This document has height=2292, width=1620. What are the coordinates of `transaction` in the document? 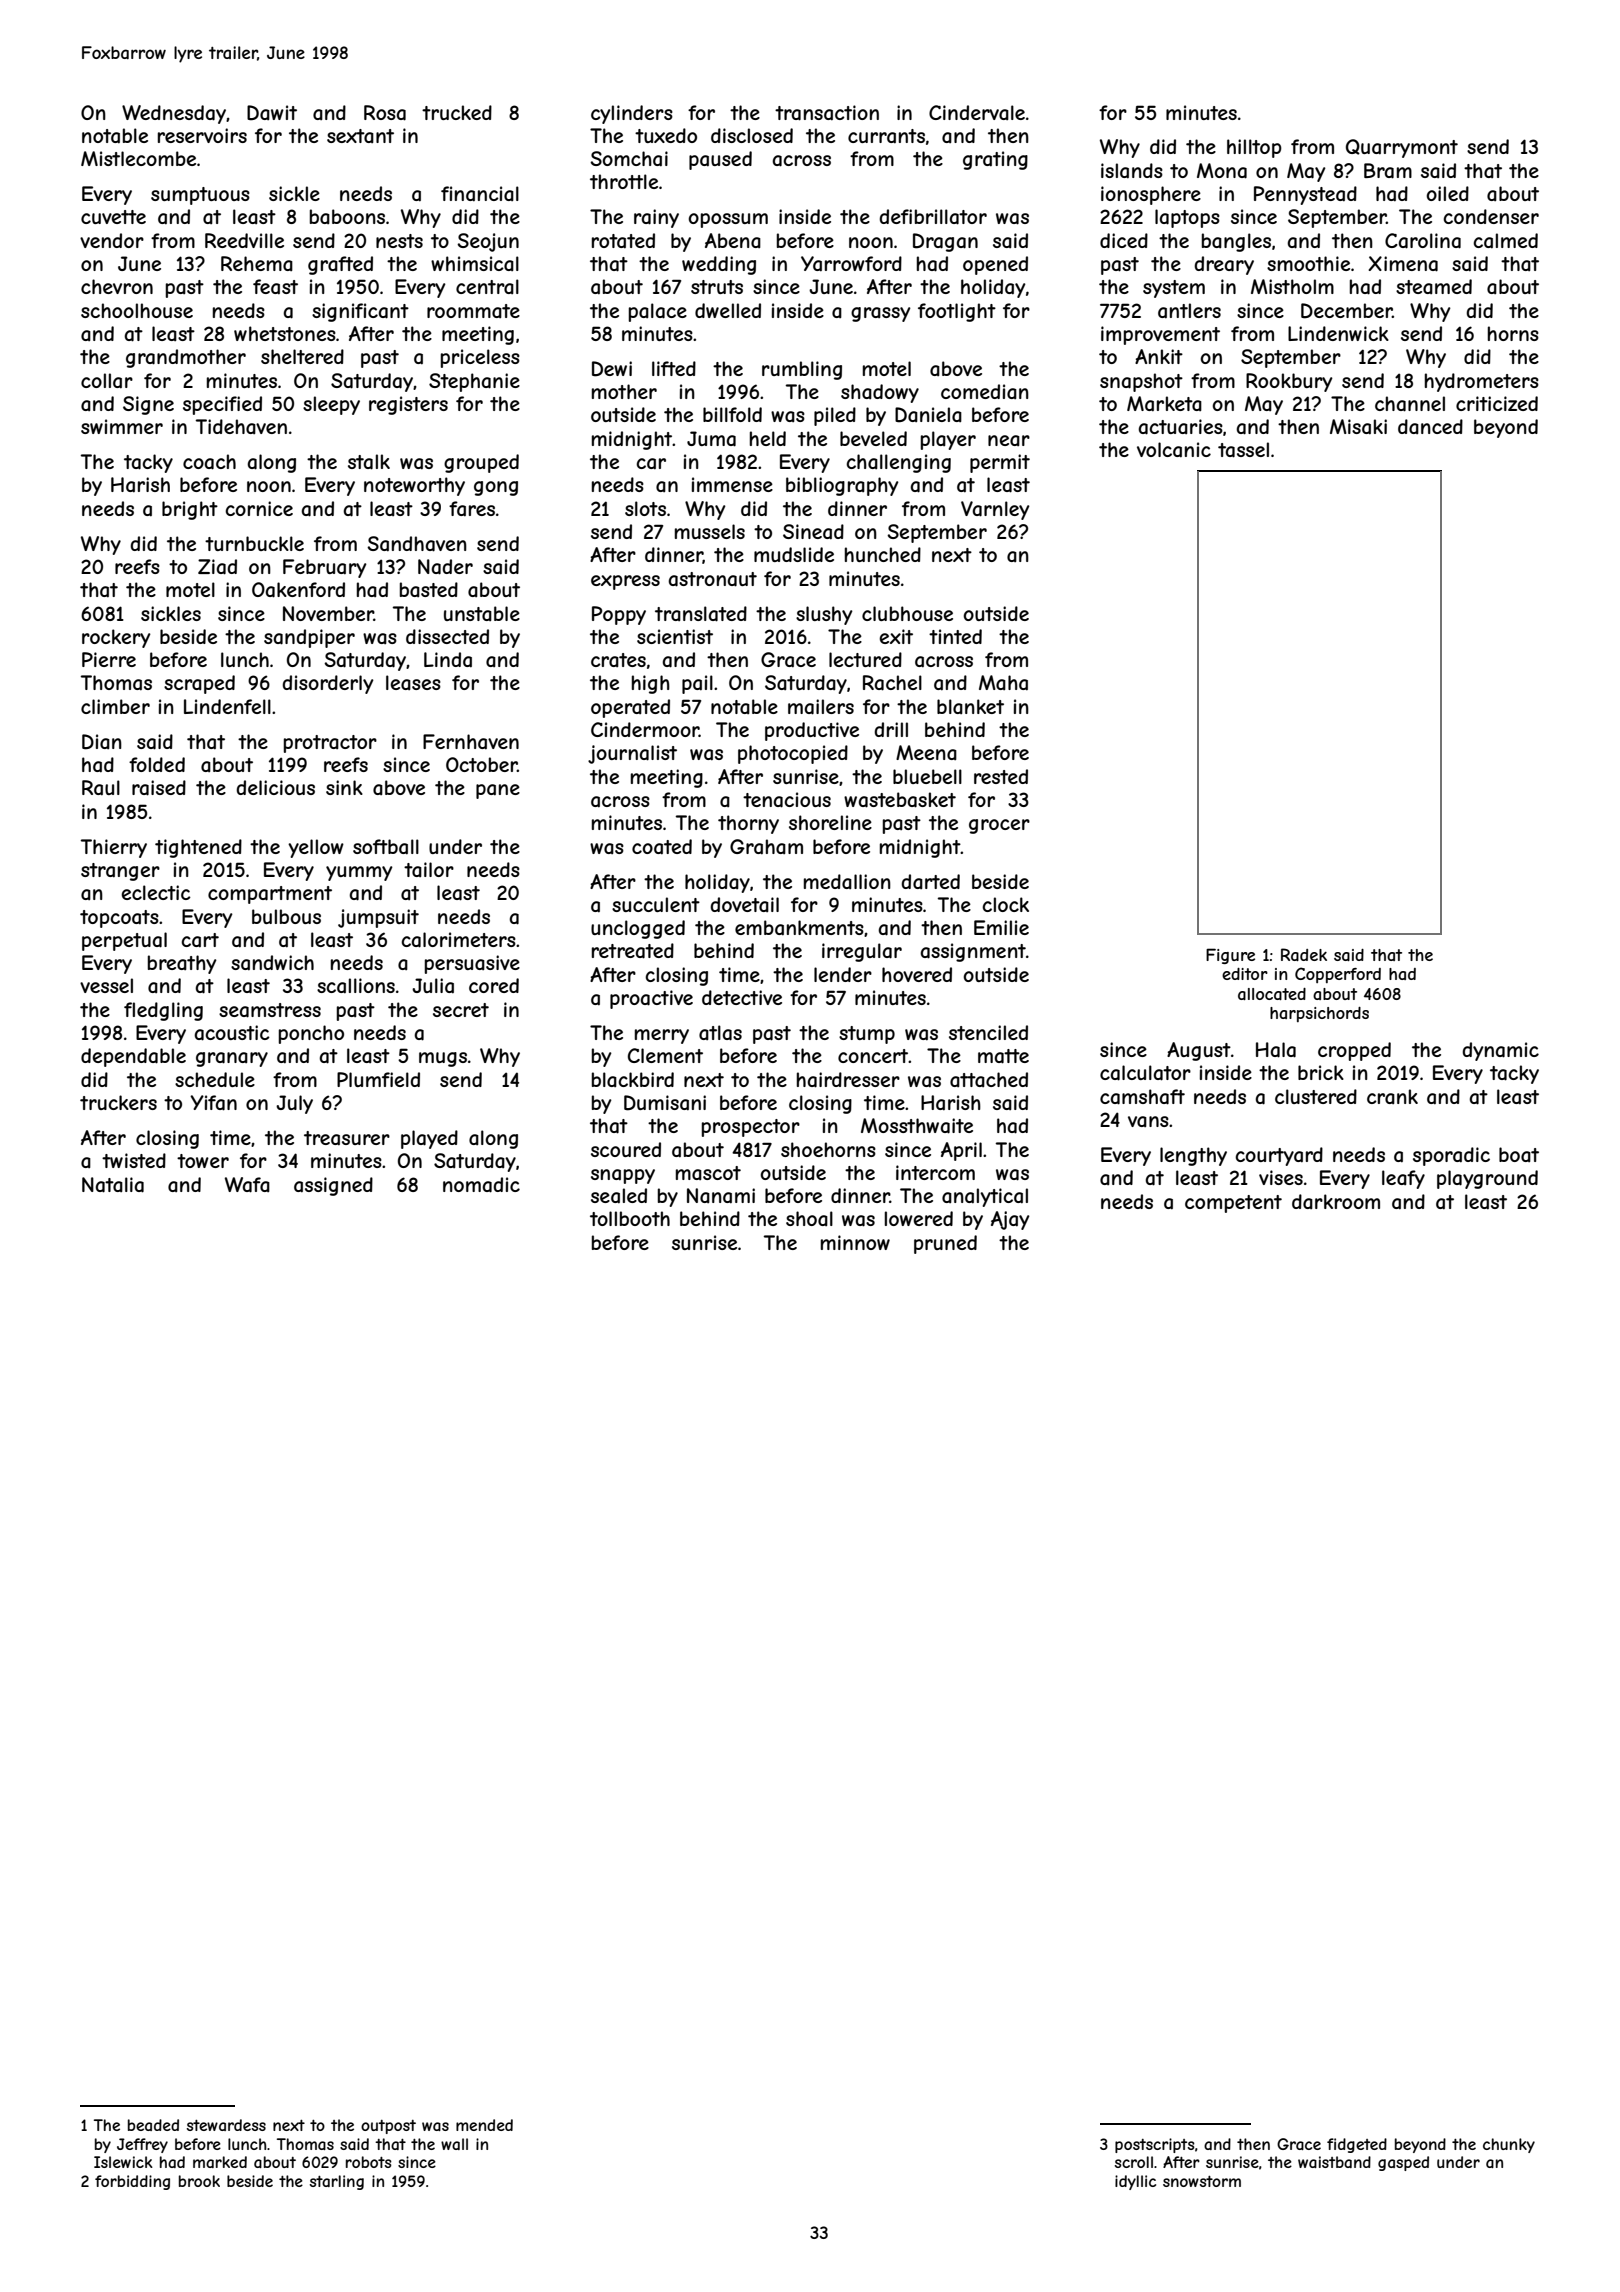 It's located at (827, 113).
